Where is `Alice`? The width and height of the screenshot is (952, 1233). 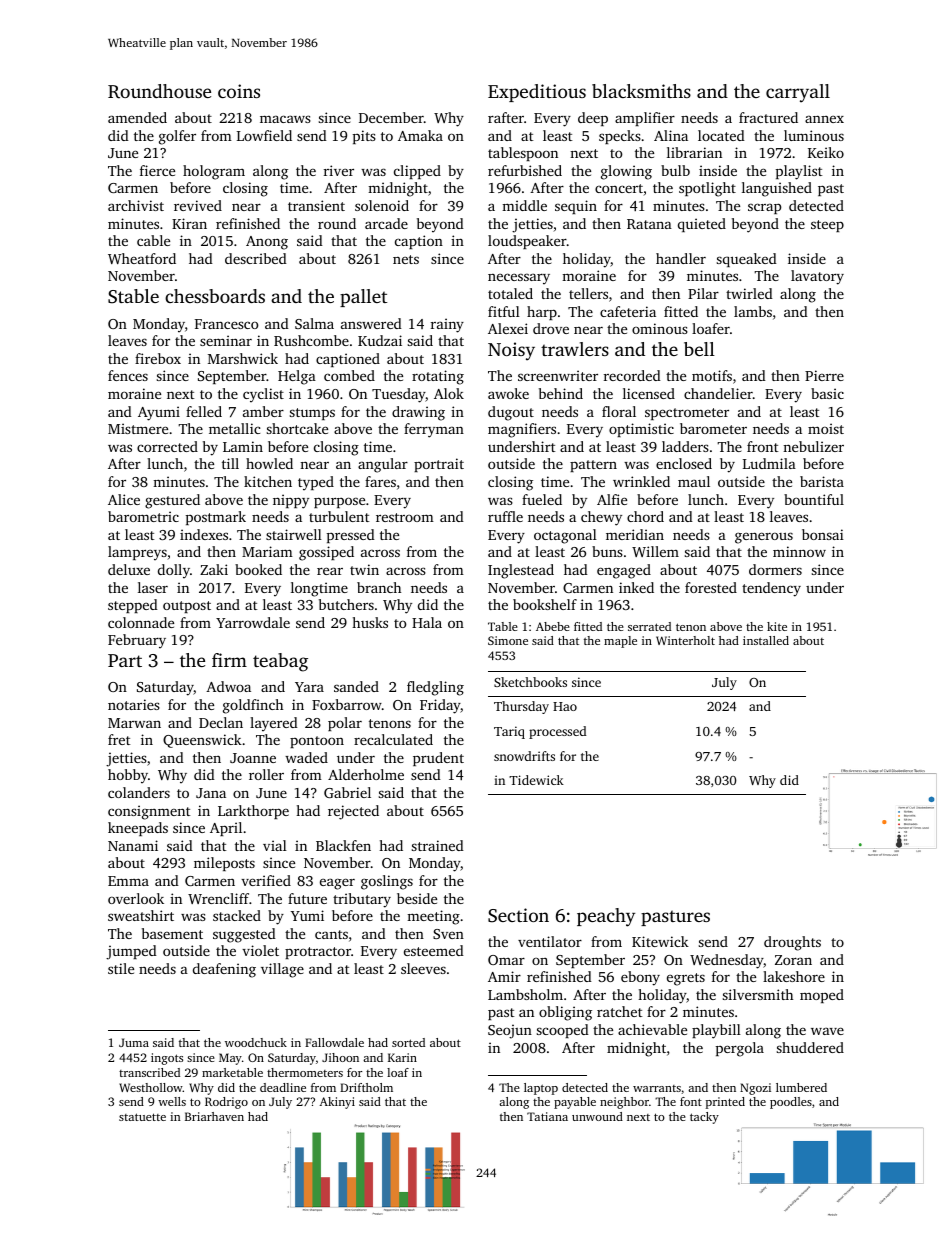 Alice is located at coordinates (124, 499).
